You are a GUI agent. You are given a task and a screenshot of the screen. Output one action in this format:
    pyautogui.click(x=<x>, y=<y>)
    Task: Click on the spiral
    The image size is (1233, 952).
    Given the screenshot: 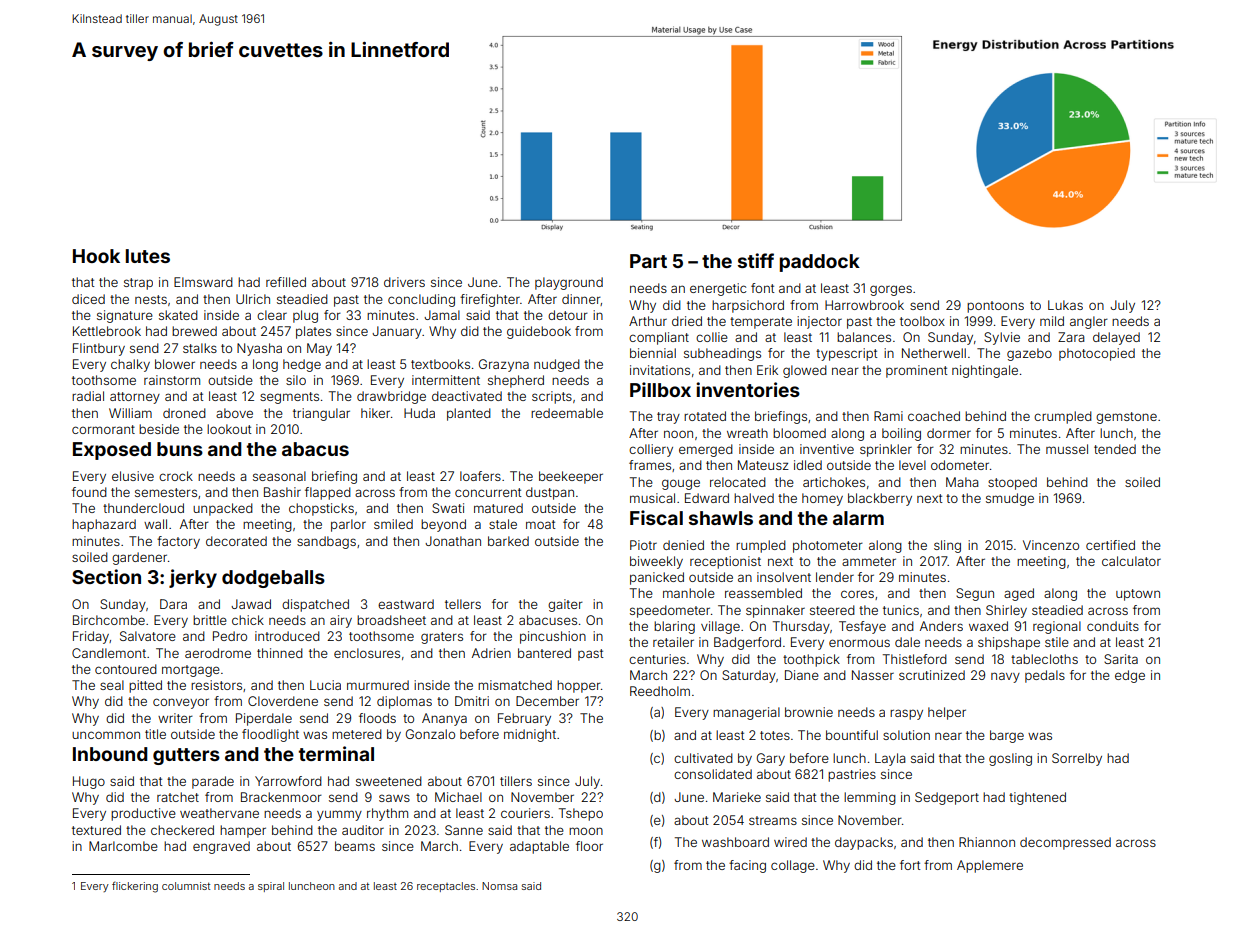 What is the action you would take?
    pyautogui.click(x=271, y=887)
